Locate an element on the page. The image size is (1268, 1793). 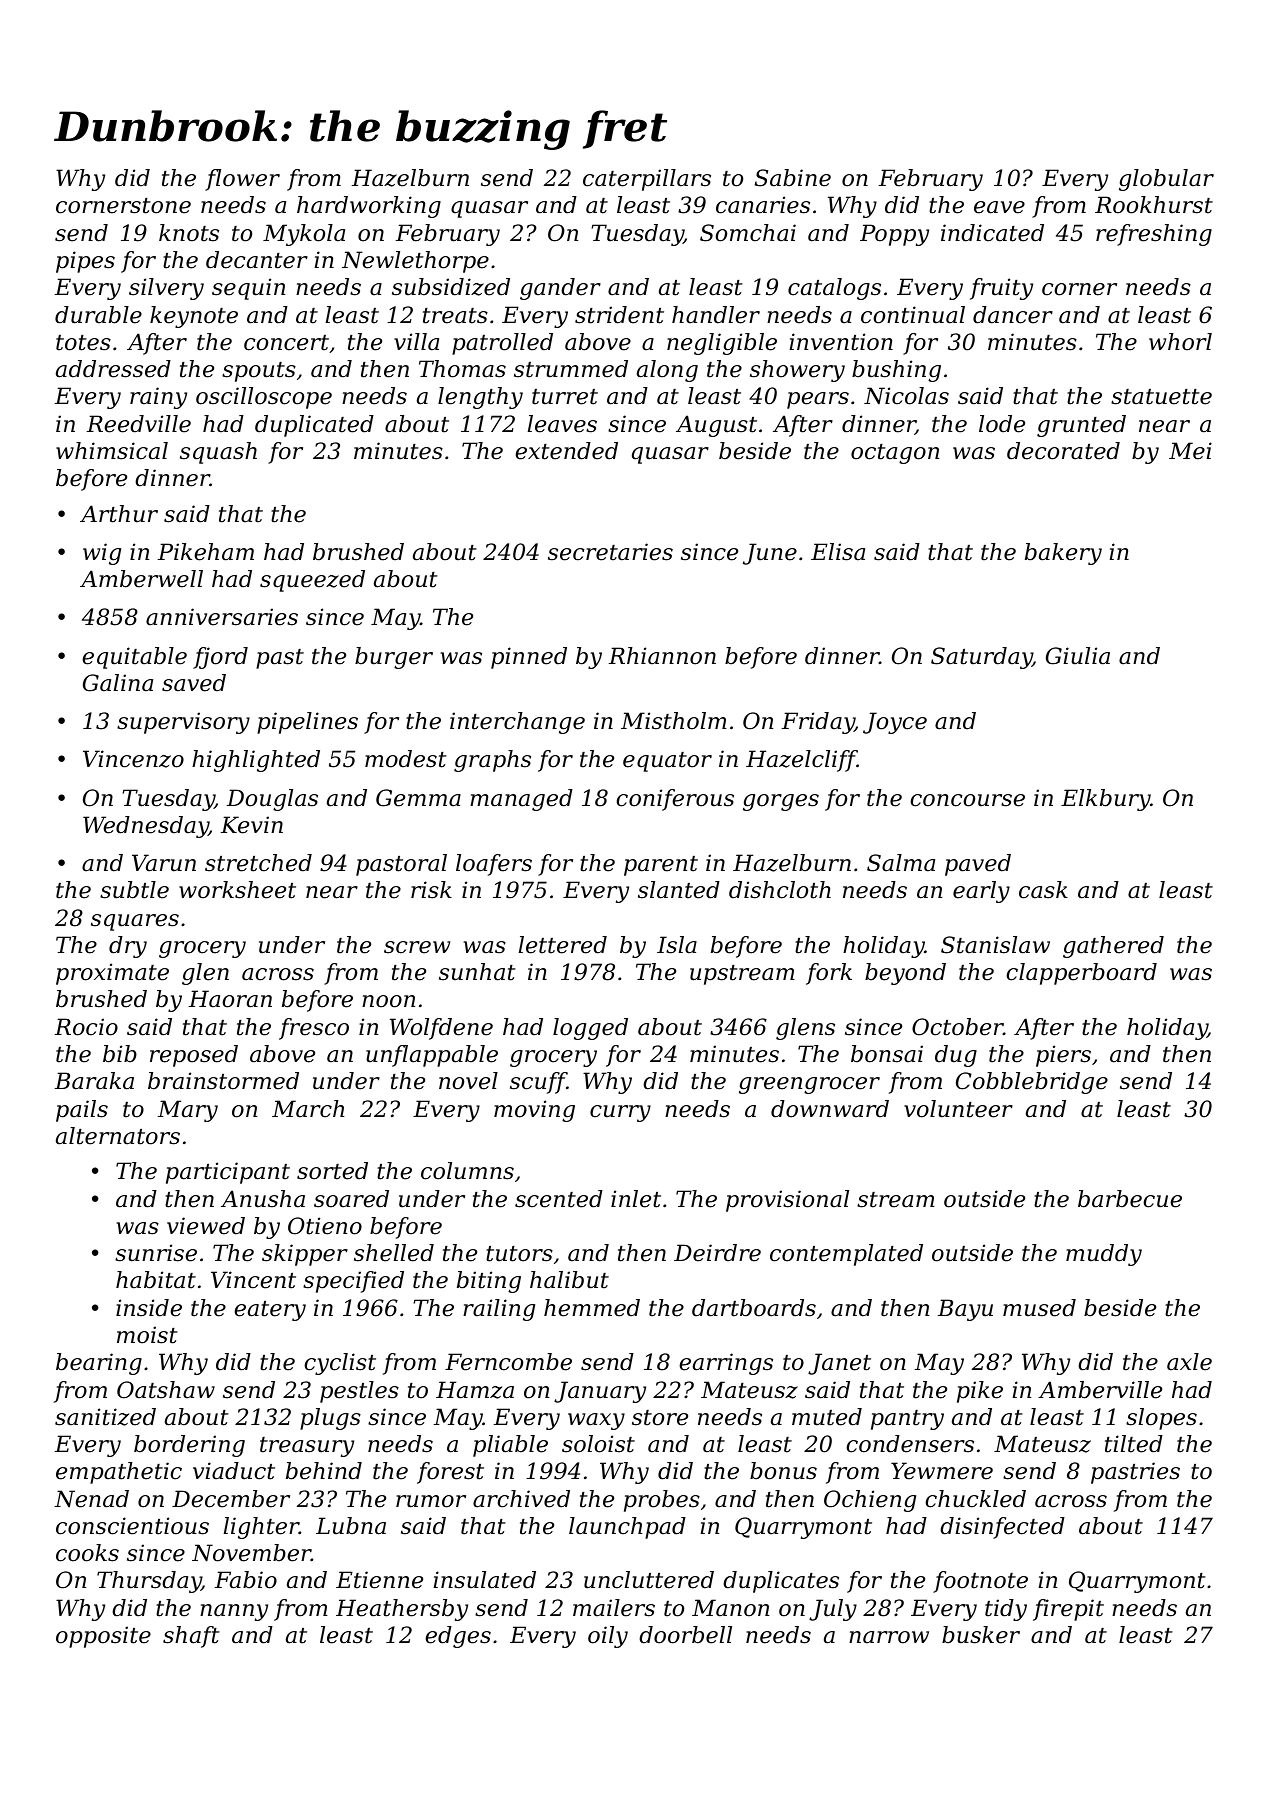
globular is located at coordinates (1166, 180).
